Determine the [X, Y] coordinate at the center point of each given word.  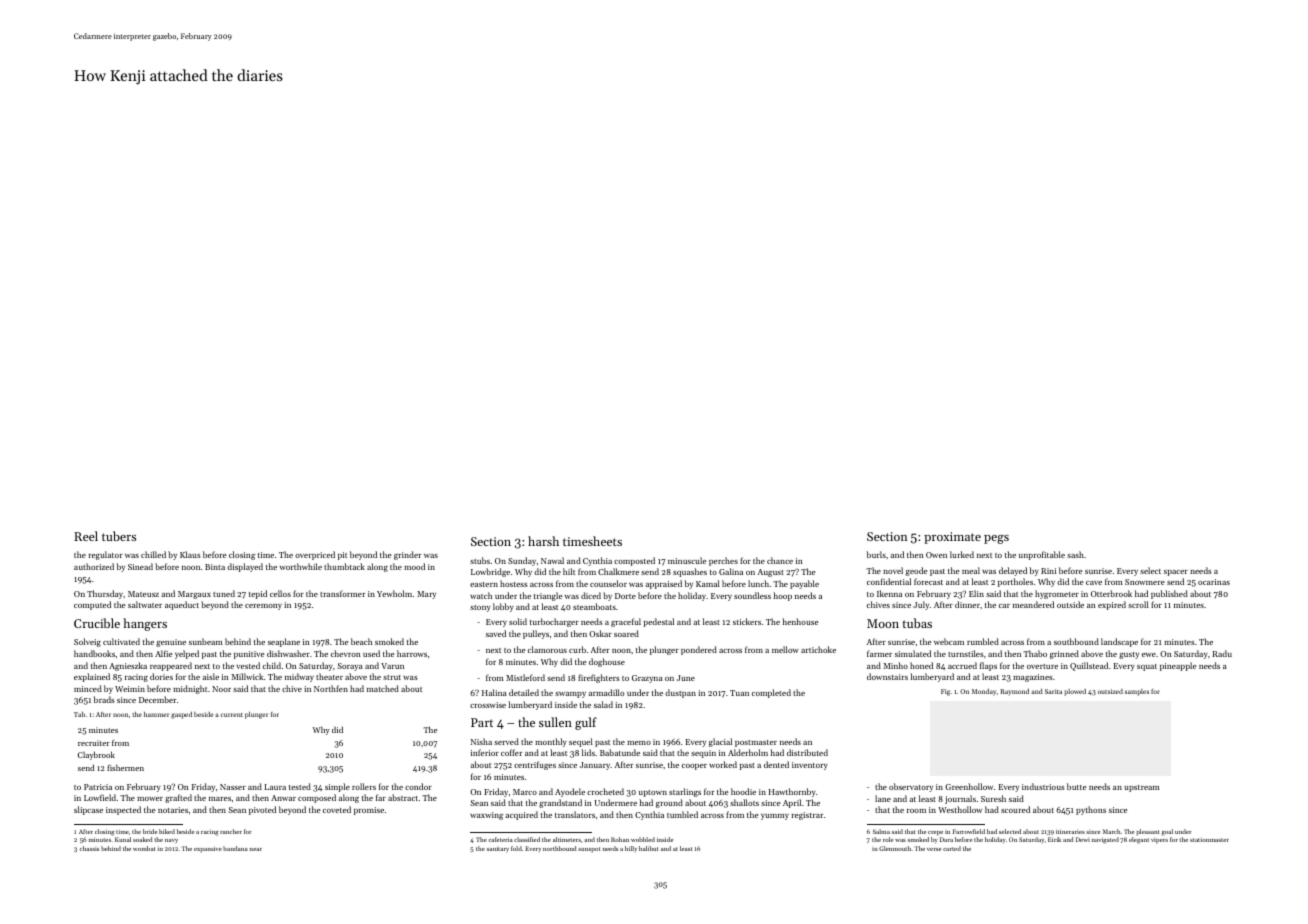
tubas [917, 623]
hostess [513, 583]
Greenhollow [969, 786]
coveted [337, 809]
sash [1075, 554]
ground [669, 803]
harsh [543, 541]
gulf [586, 723]
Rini [1048, 571]
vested [248, 665]
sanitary [498, 849]
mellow [785, 649]
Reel [86, 536]
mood [414, 566]
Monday [984, 692]
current [232, 715]
